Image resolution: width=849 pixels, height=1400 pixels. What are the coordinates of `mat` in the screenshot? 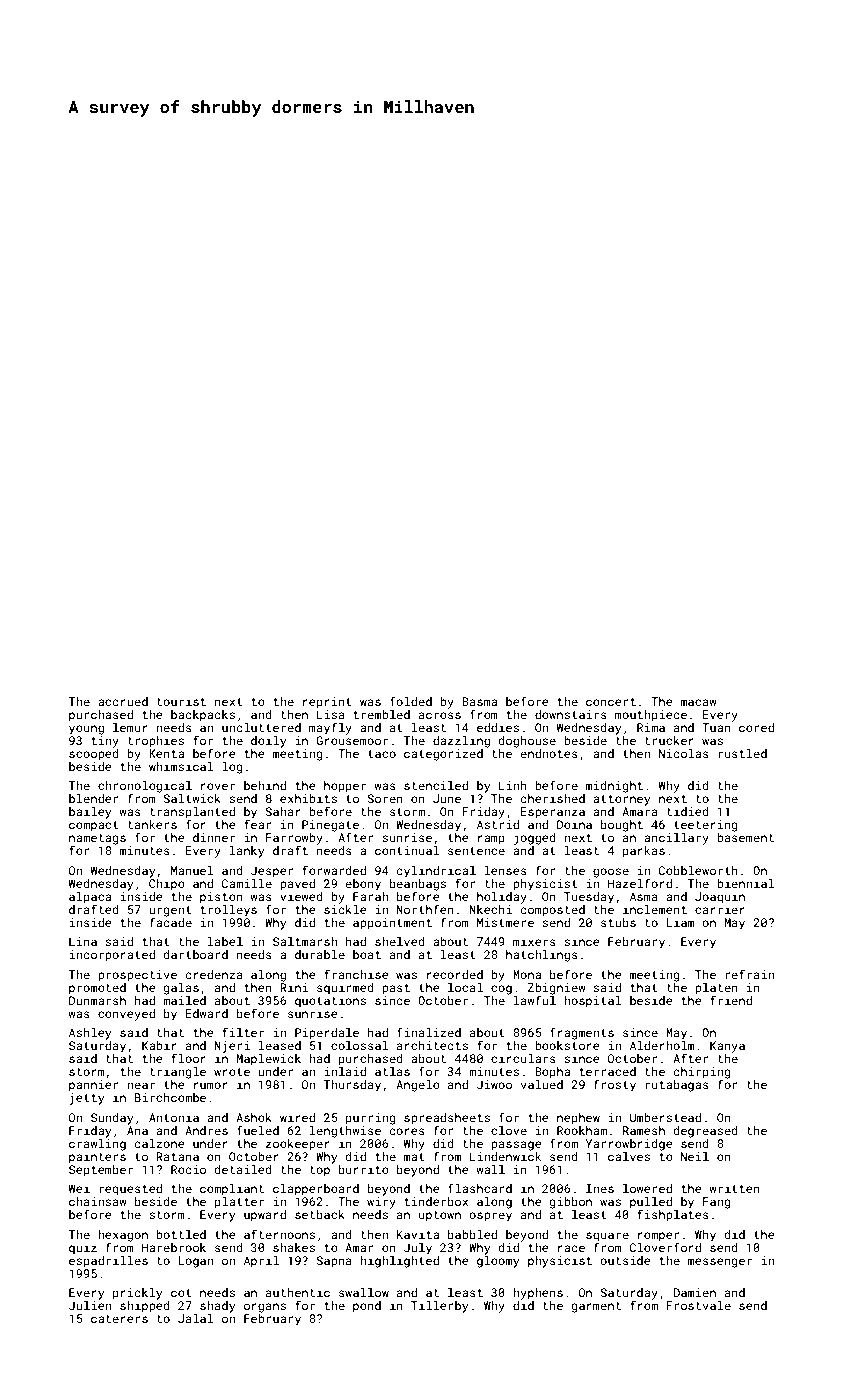 It's located at (414, 1157).
